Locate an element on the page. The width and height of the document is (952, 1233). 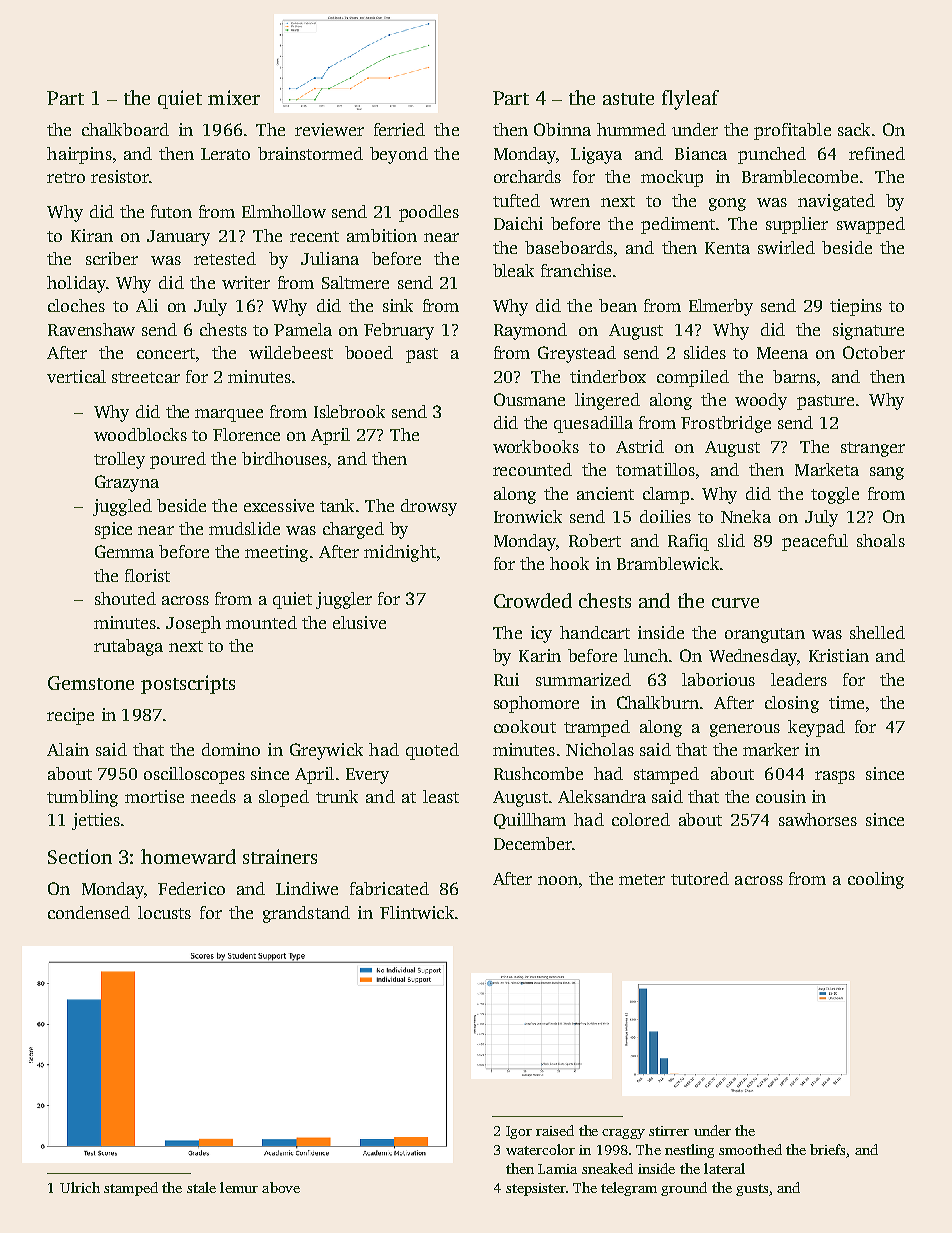
mounted is located at coordinates (261, 622).
